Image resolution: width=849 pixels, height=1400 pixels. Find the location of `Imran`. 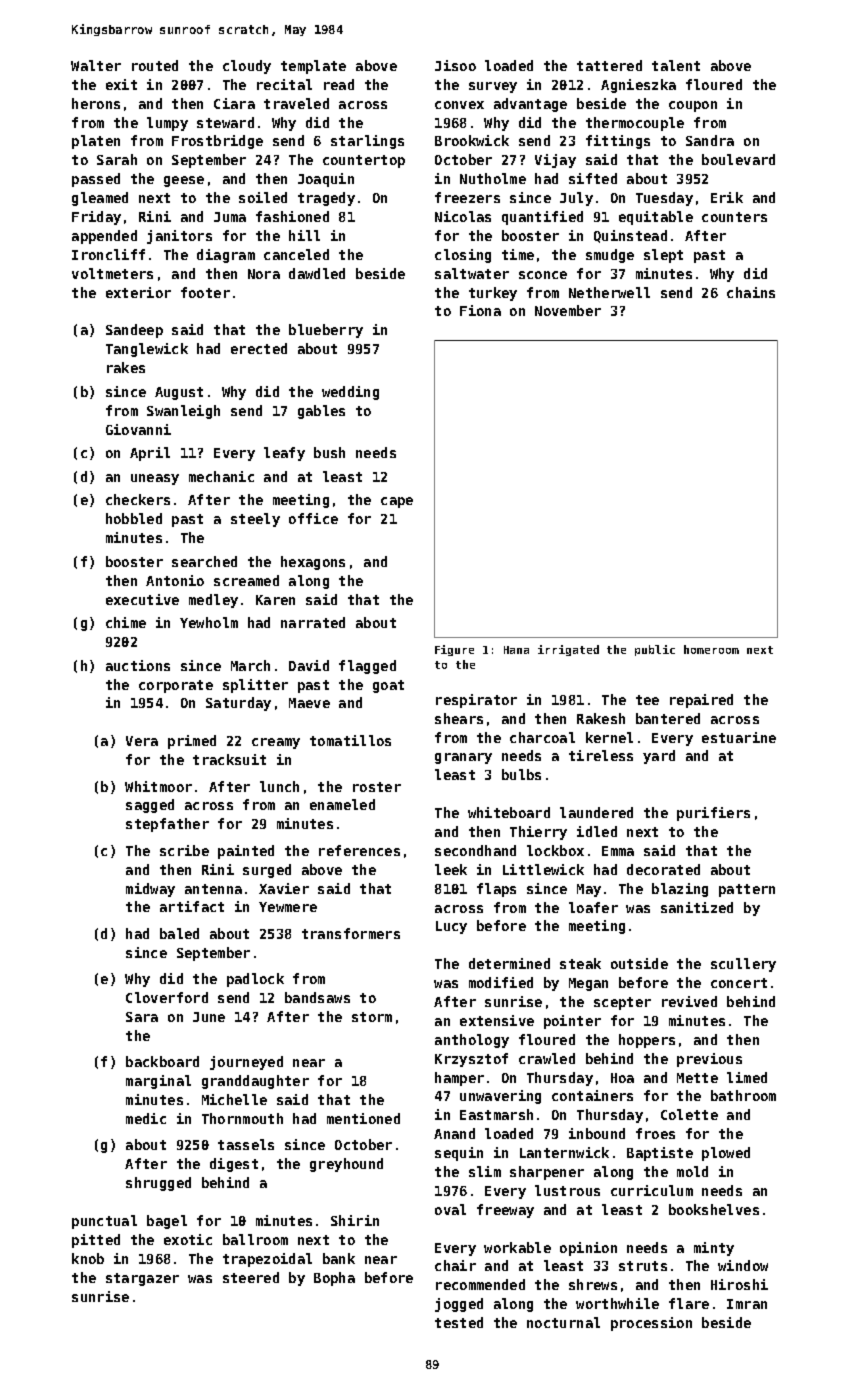

Imran is located at coordinates (747, 1304).
